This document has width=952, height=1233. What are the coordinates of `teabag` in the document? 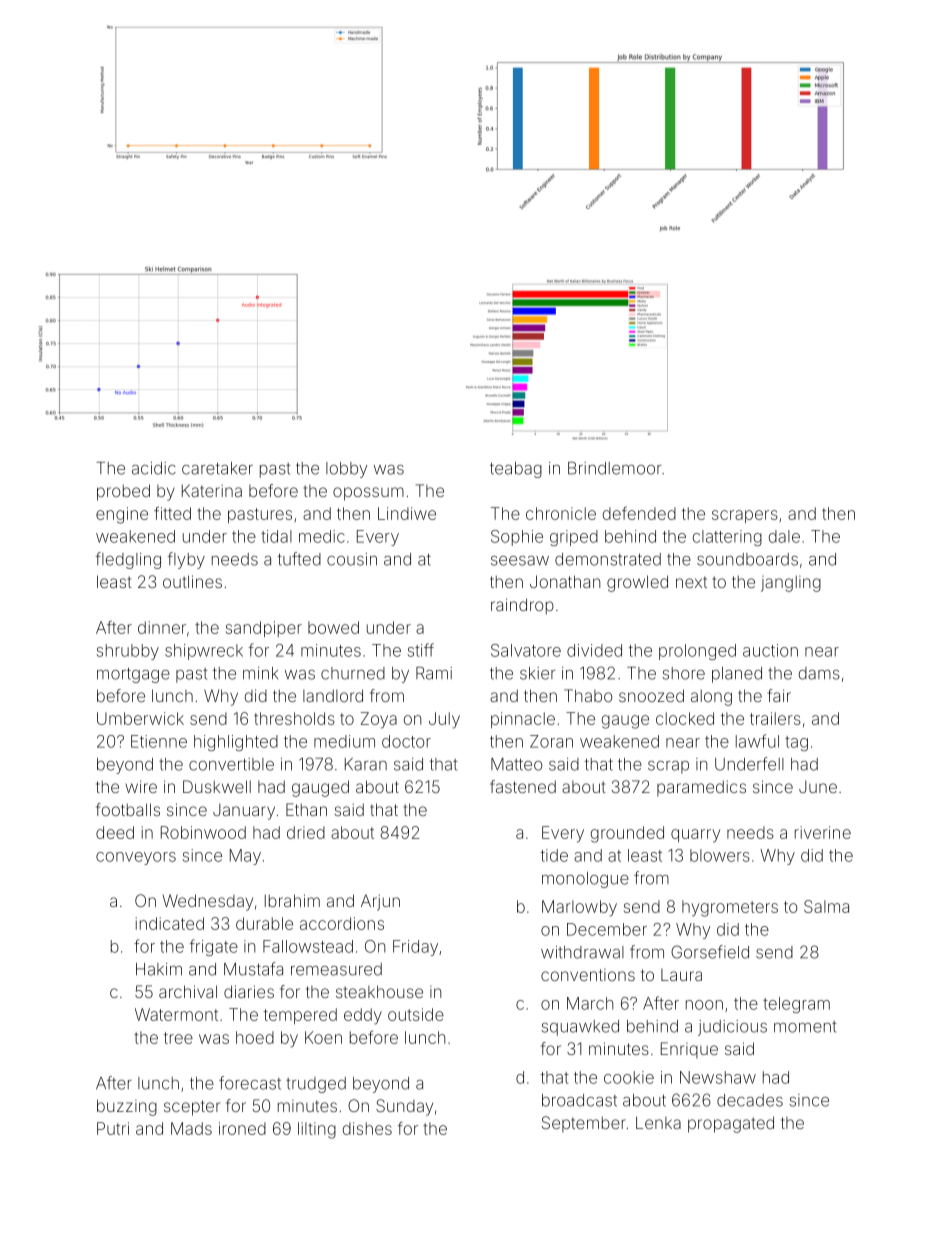 It's located at (516, 470).
